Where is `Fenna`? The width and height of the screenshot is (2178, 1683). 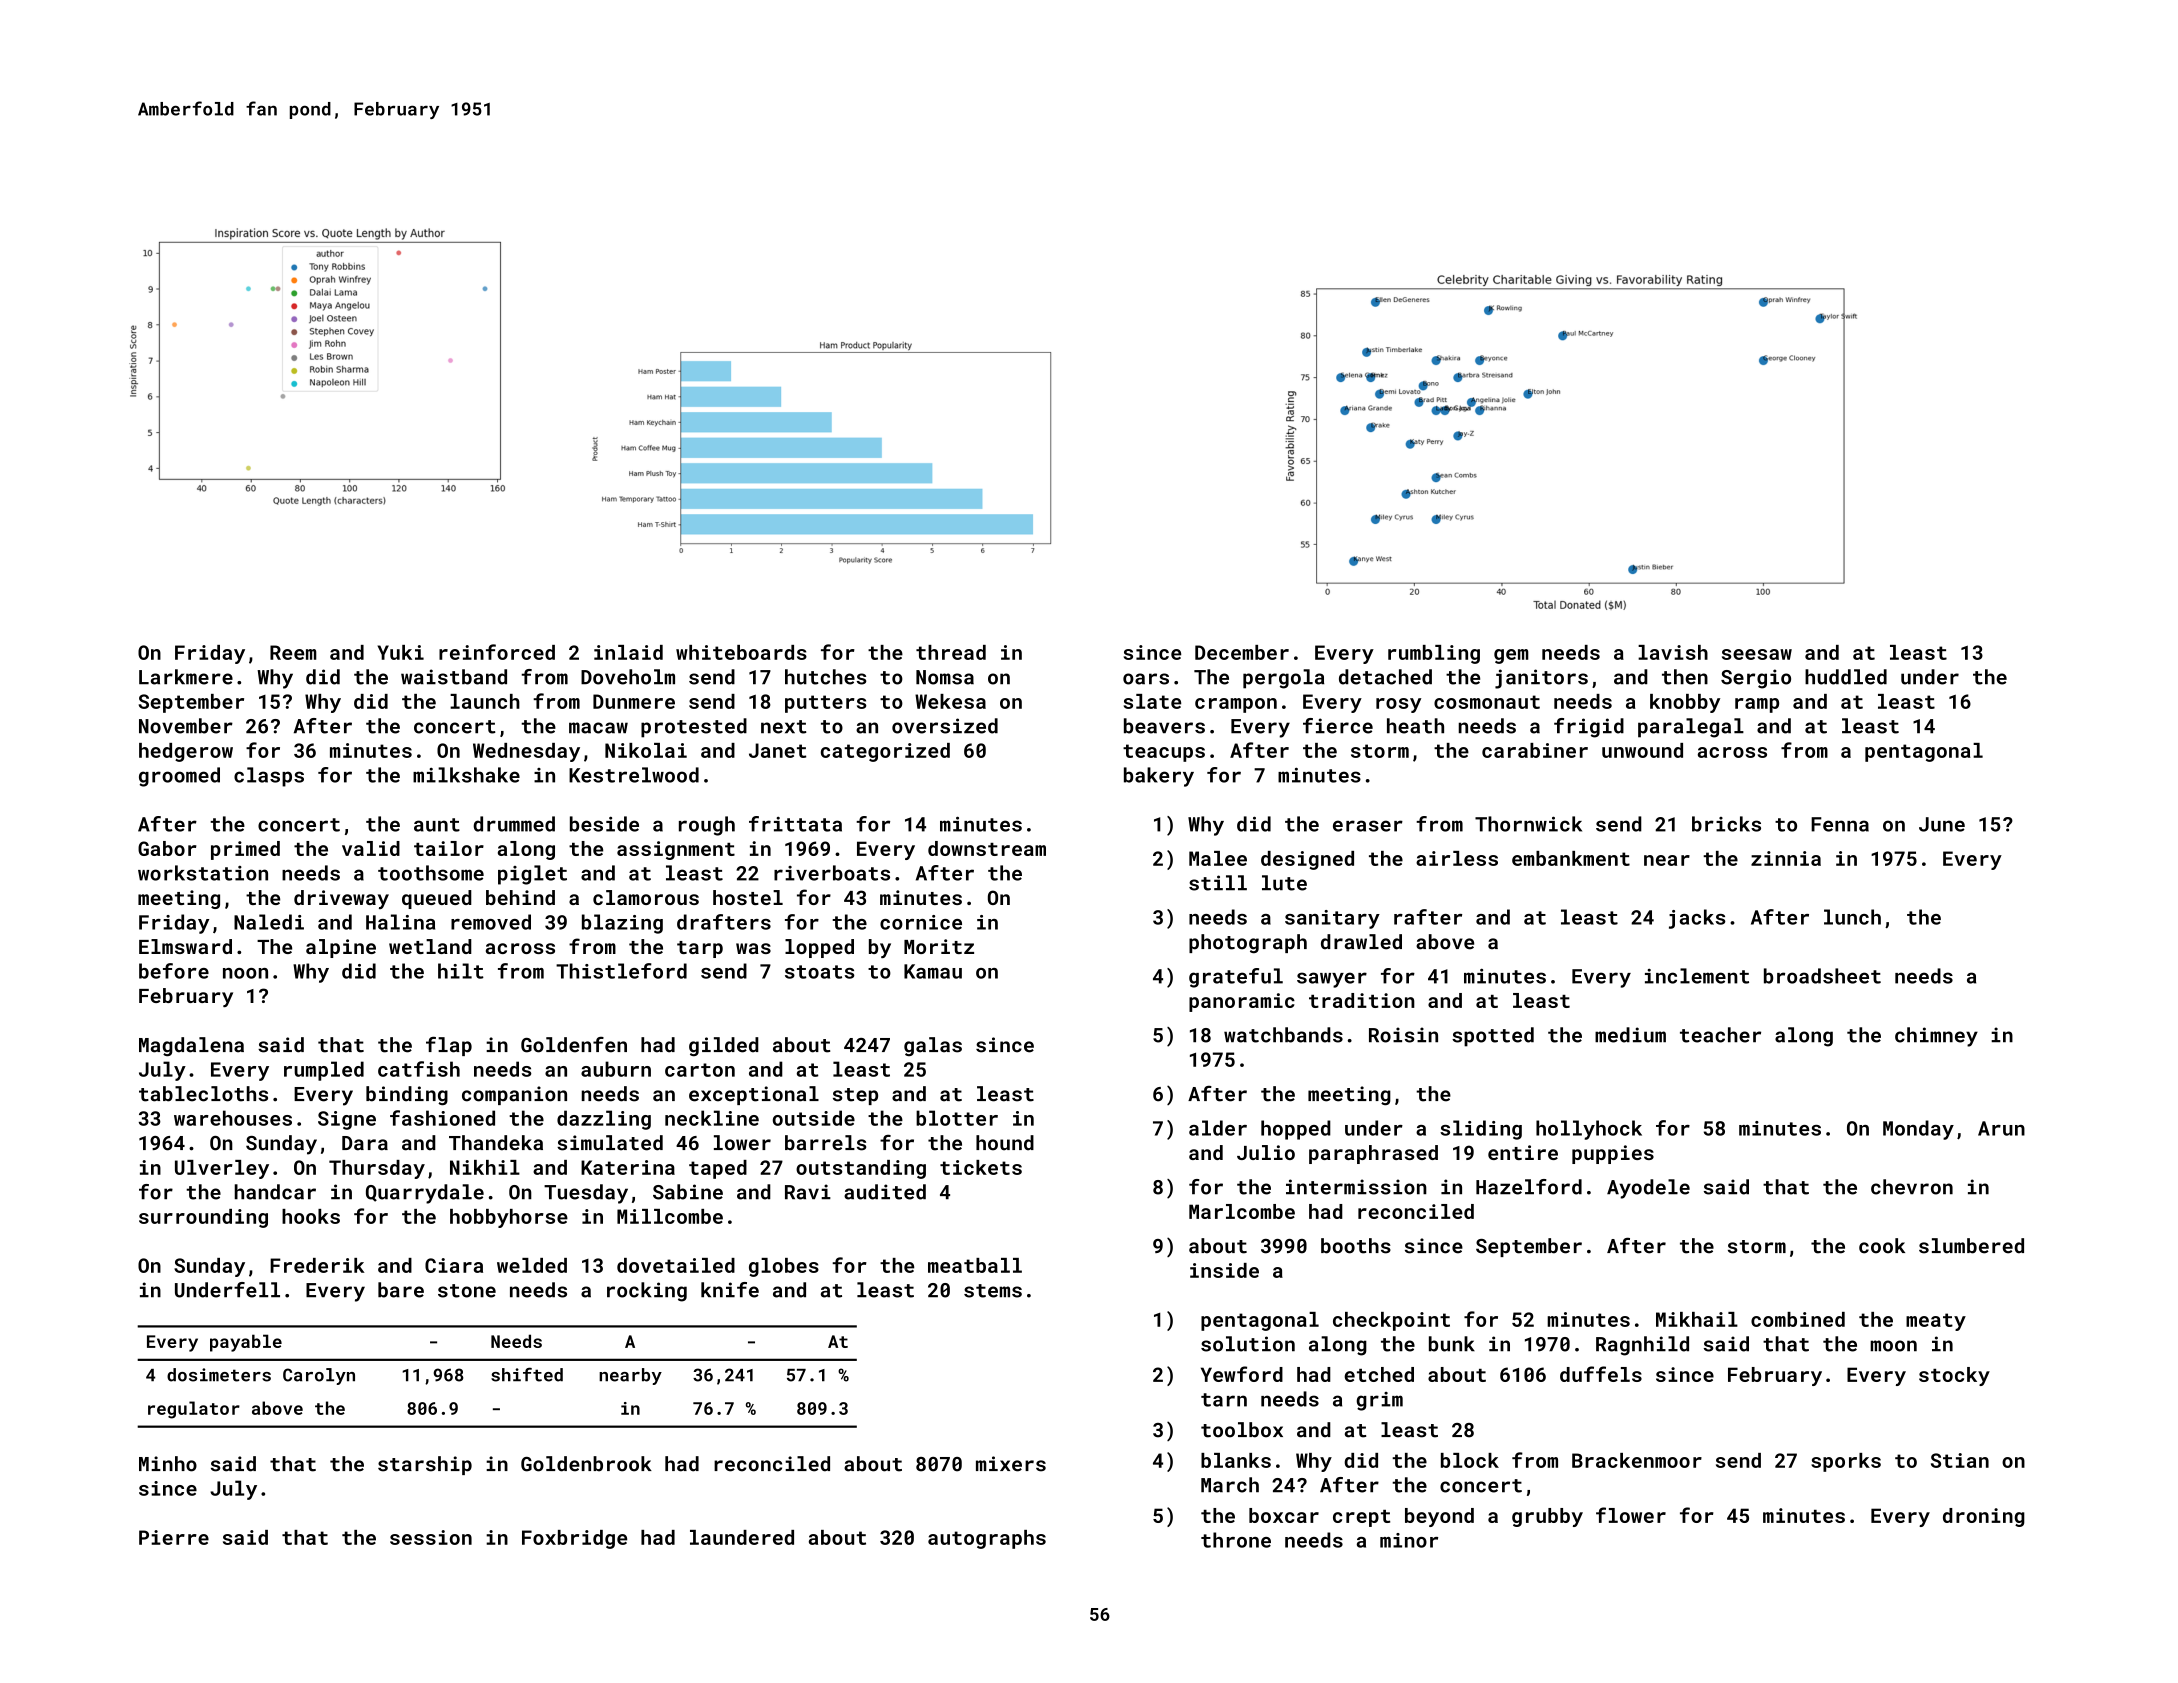
Fenna is located at coordinates (1840, 824).
